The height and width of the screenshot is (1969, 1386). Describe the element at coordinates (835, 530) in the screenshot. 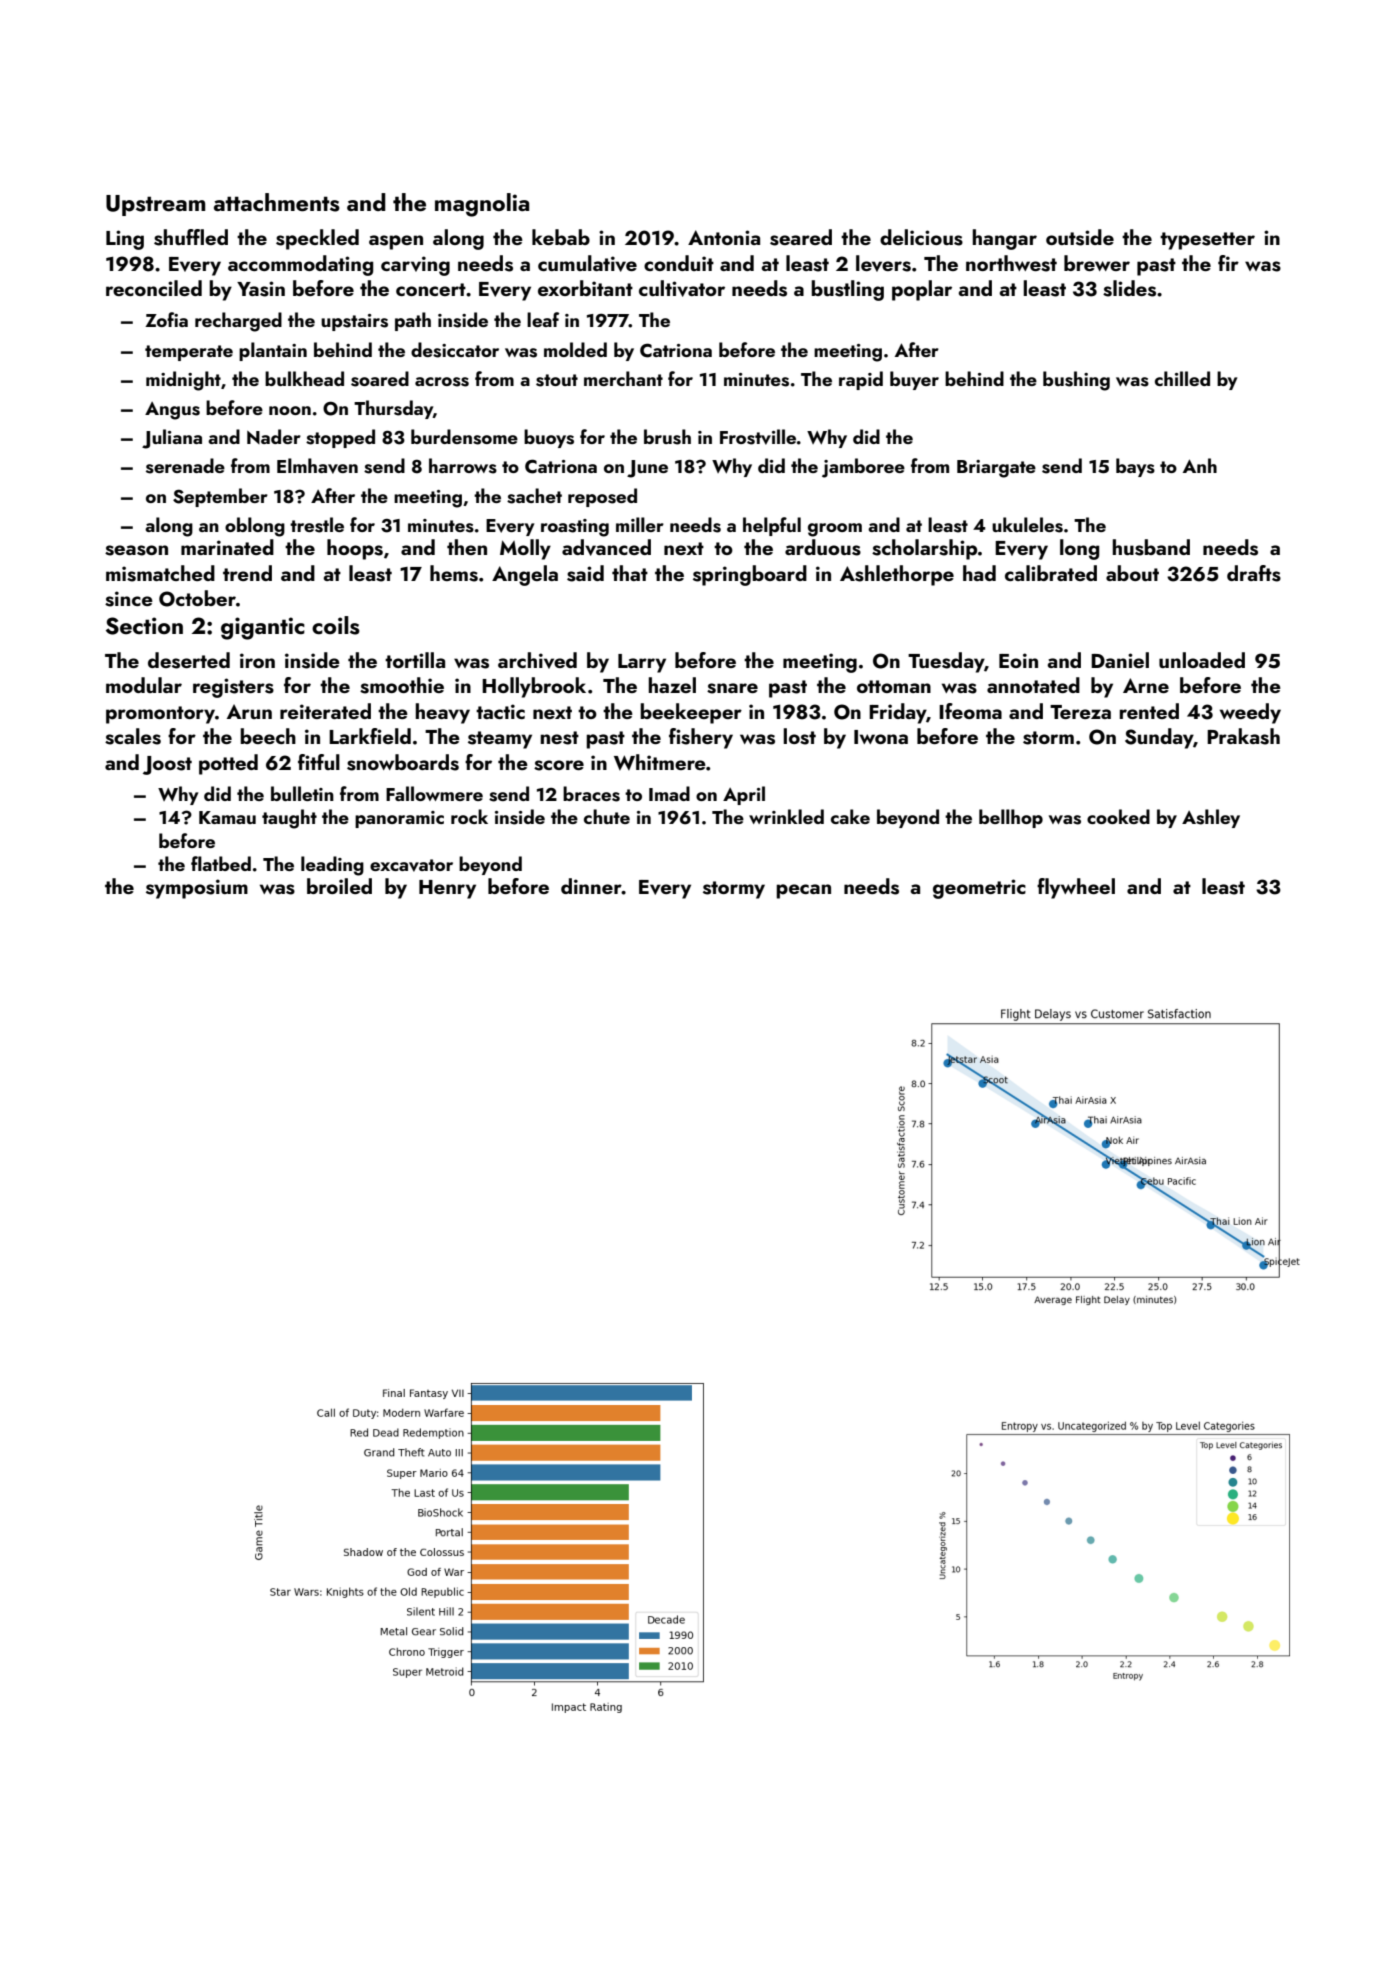

I see `groom` at that location.
